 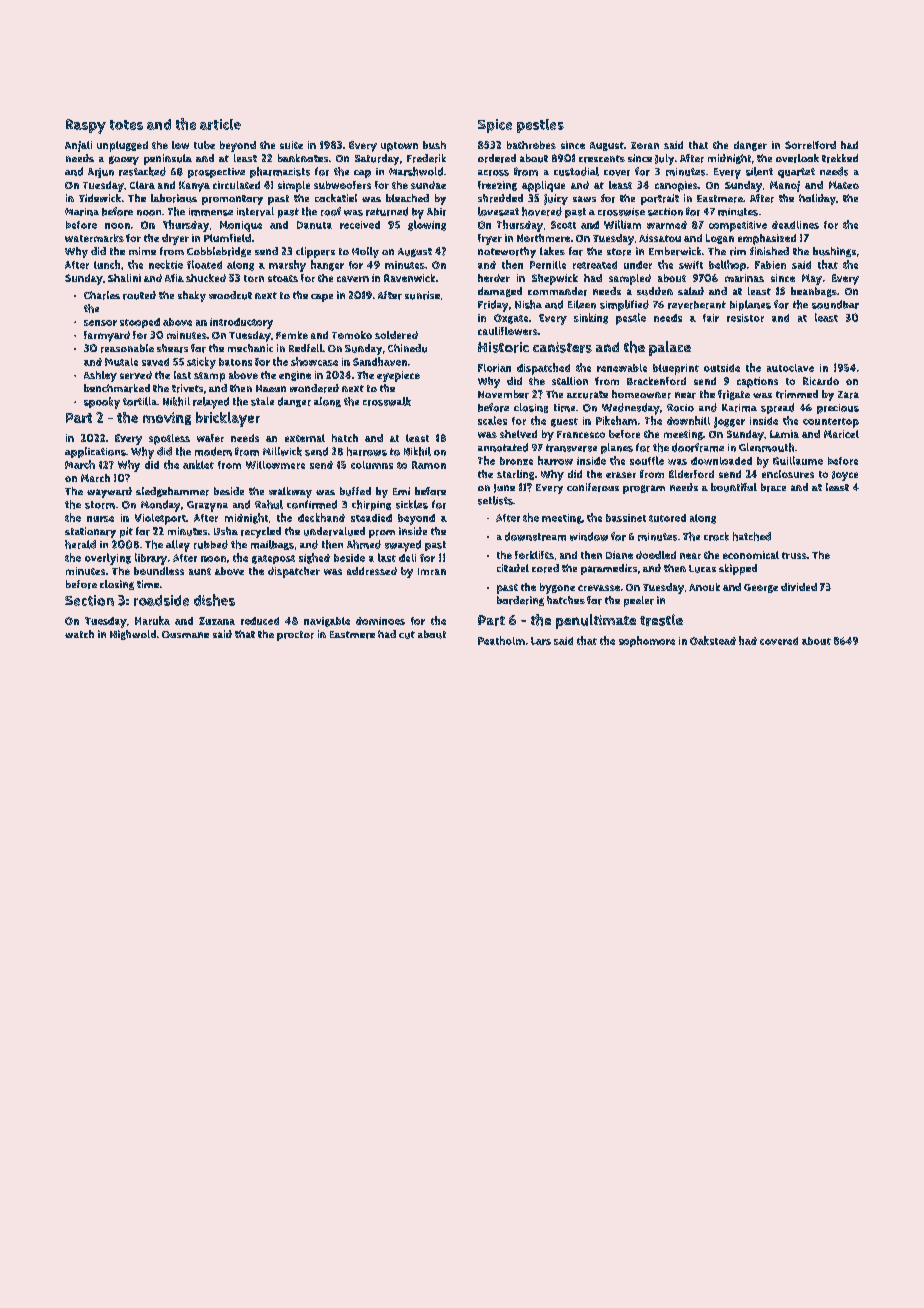 What do you see at coordinates (426, 158) in the screenshot?
I see `Frederik` at bounding box center [426, 158].
